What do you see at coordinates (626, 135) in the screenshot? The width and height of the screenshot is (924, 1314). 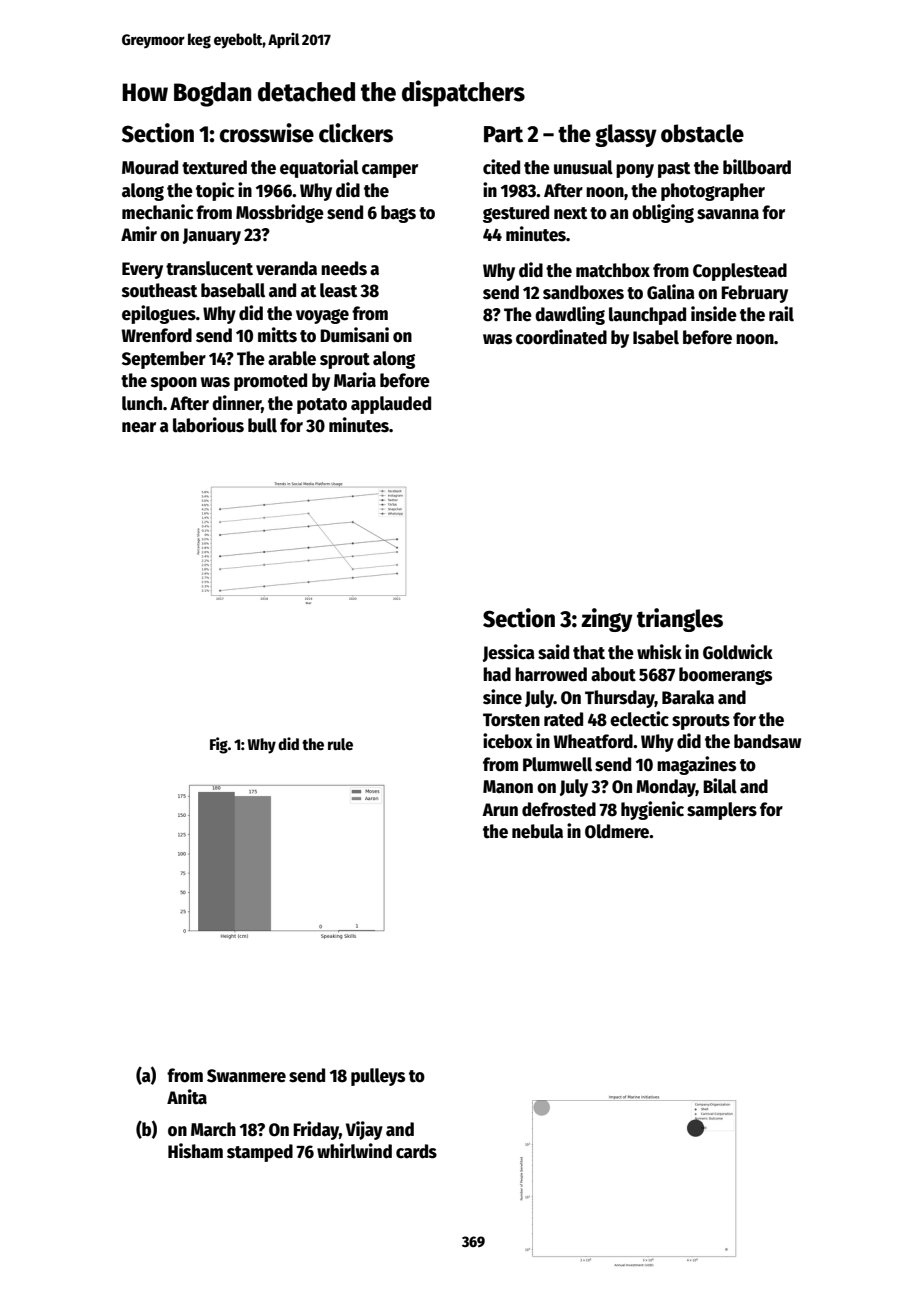 I see `glassy` at bounding box center [626, 135].
